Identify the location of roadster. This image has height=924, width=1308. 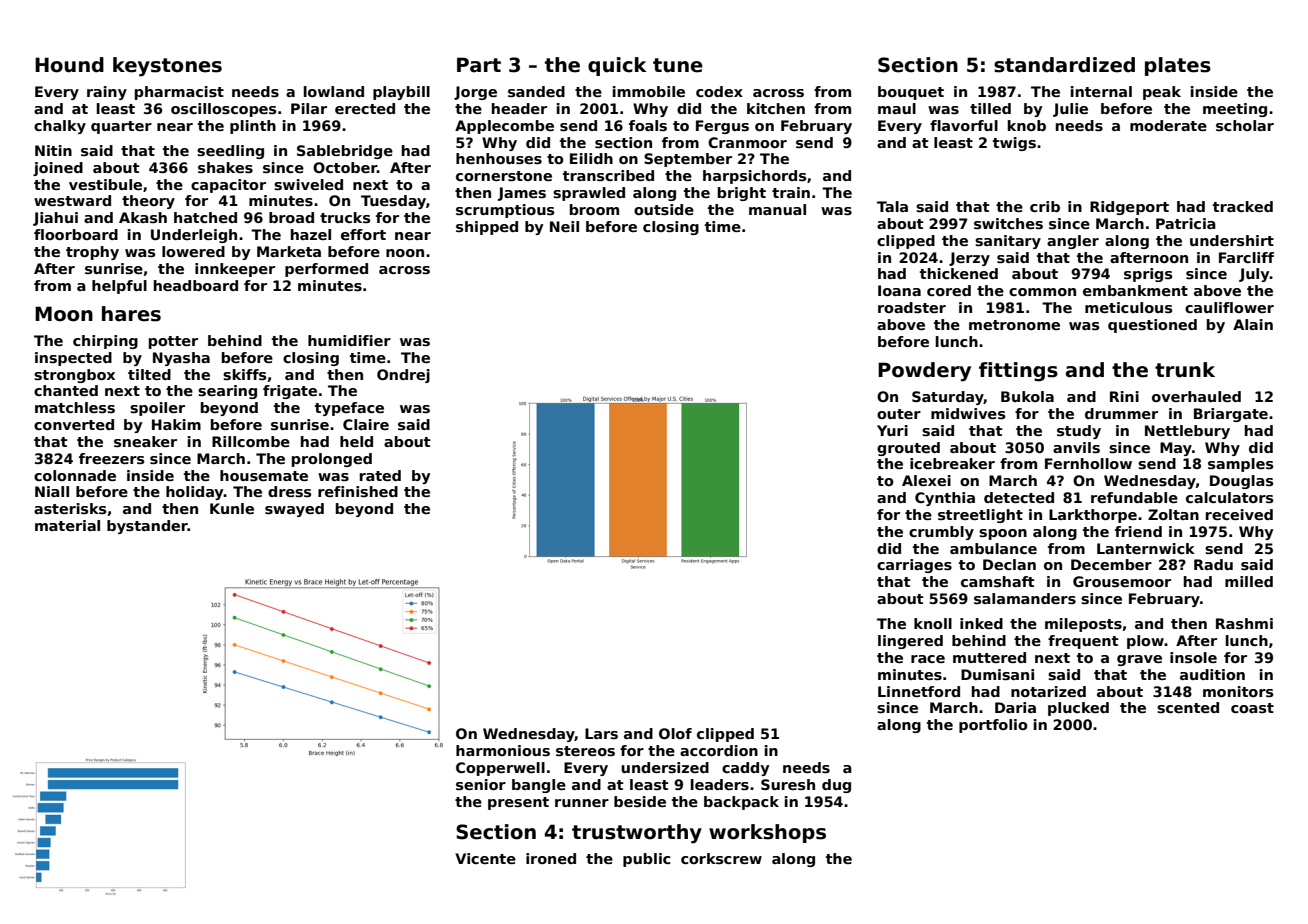
(912, 307).
